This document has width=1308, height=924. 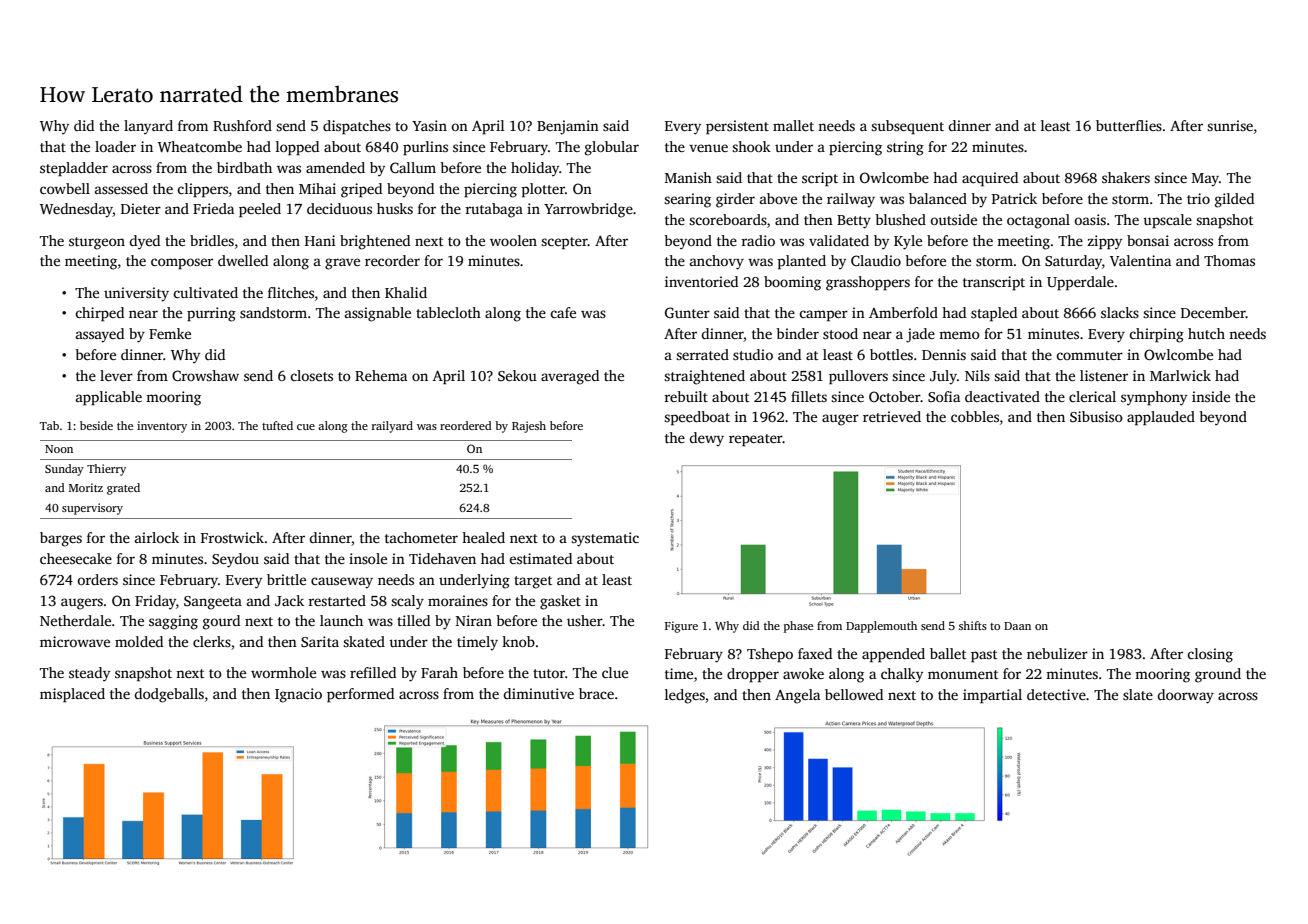 I want to click on tufted, so click(x=277, y=425).
